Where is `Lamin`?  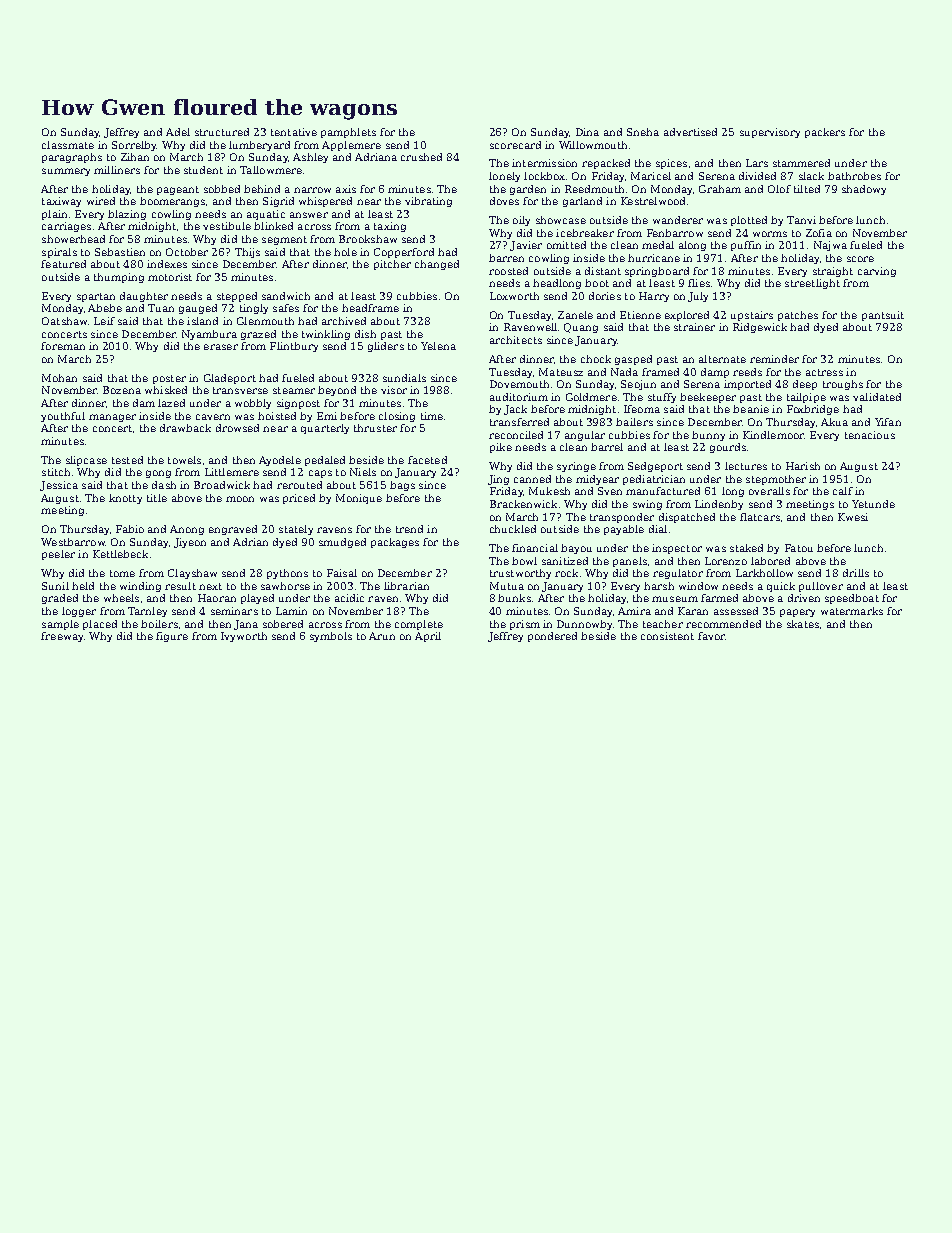
Lamin is located at coordinates (291, 611).
